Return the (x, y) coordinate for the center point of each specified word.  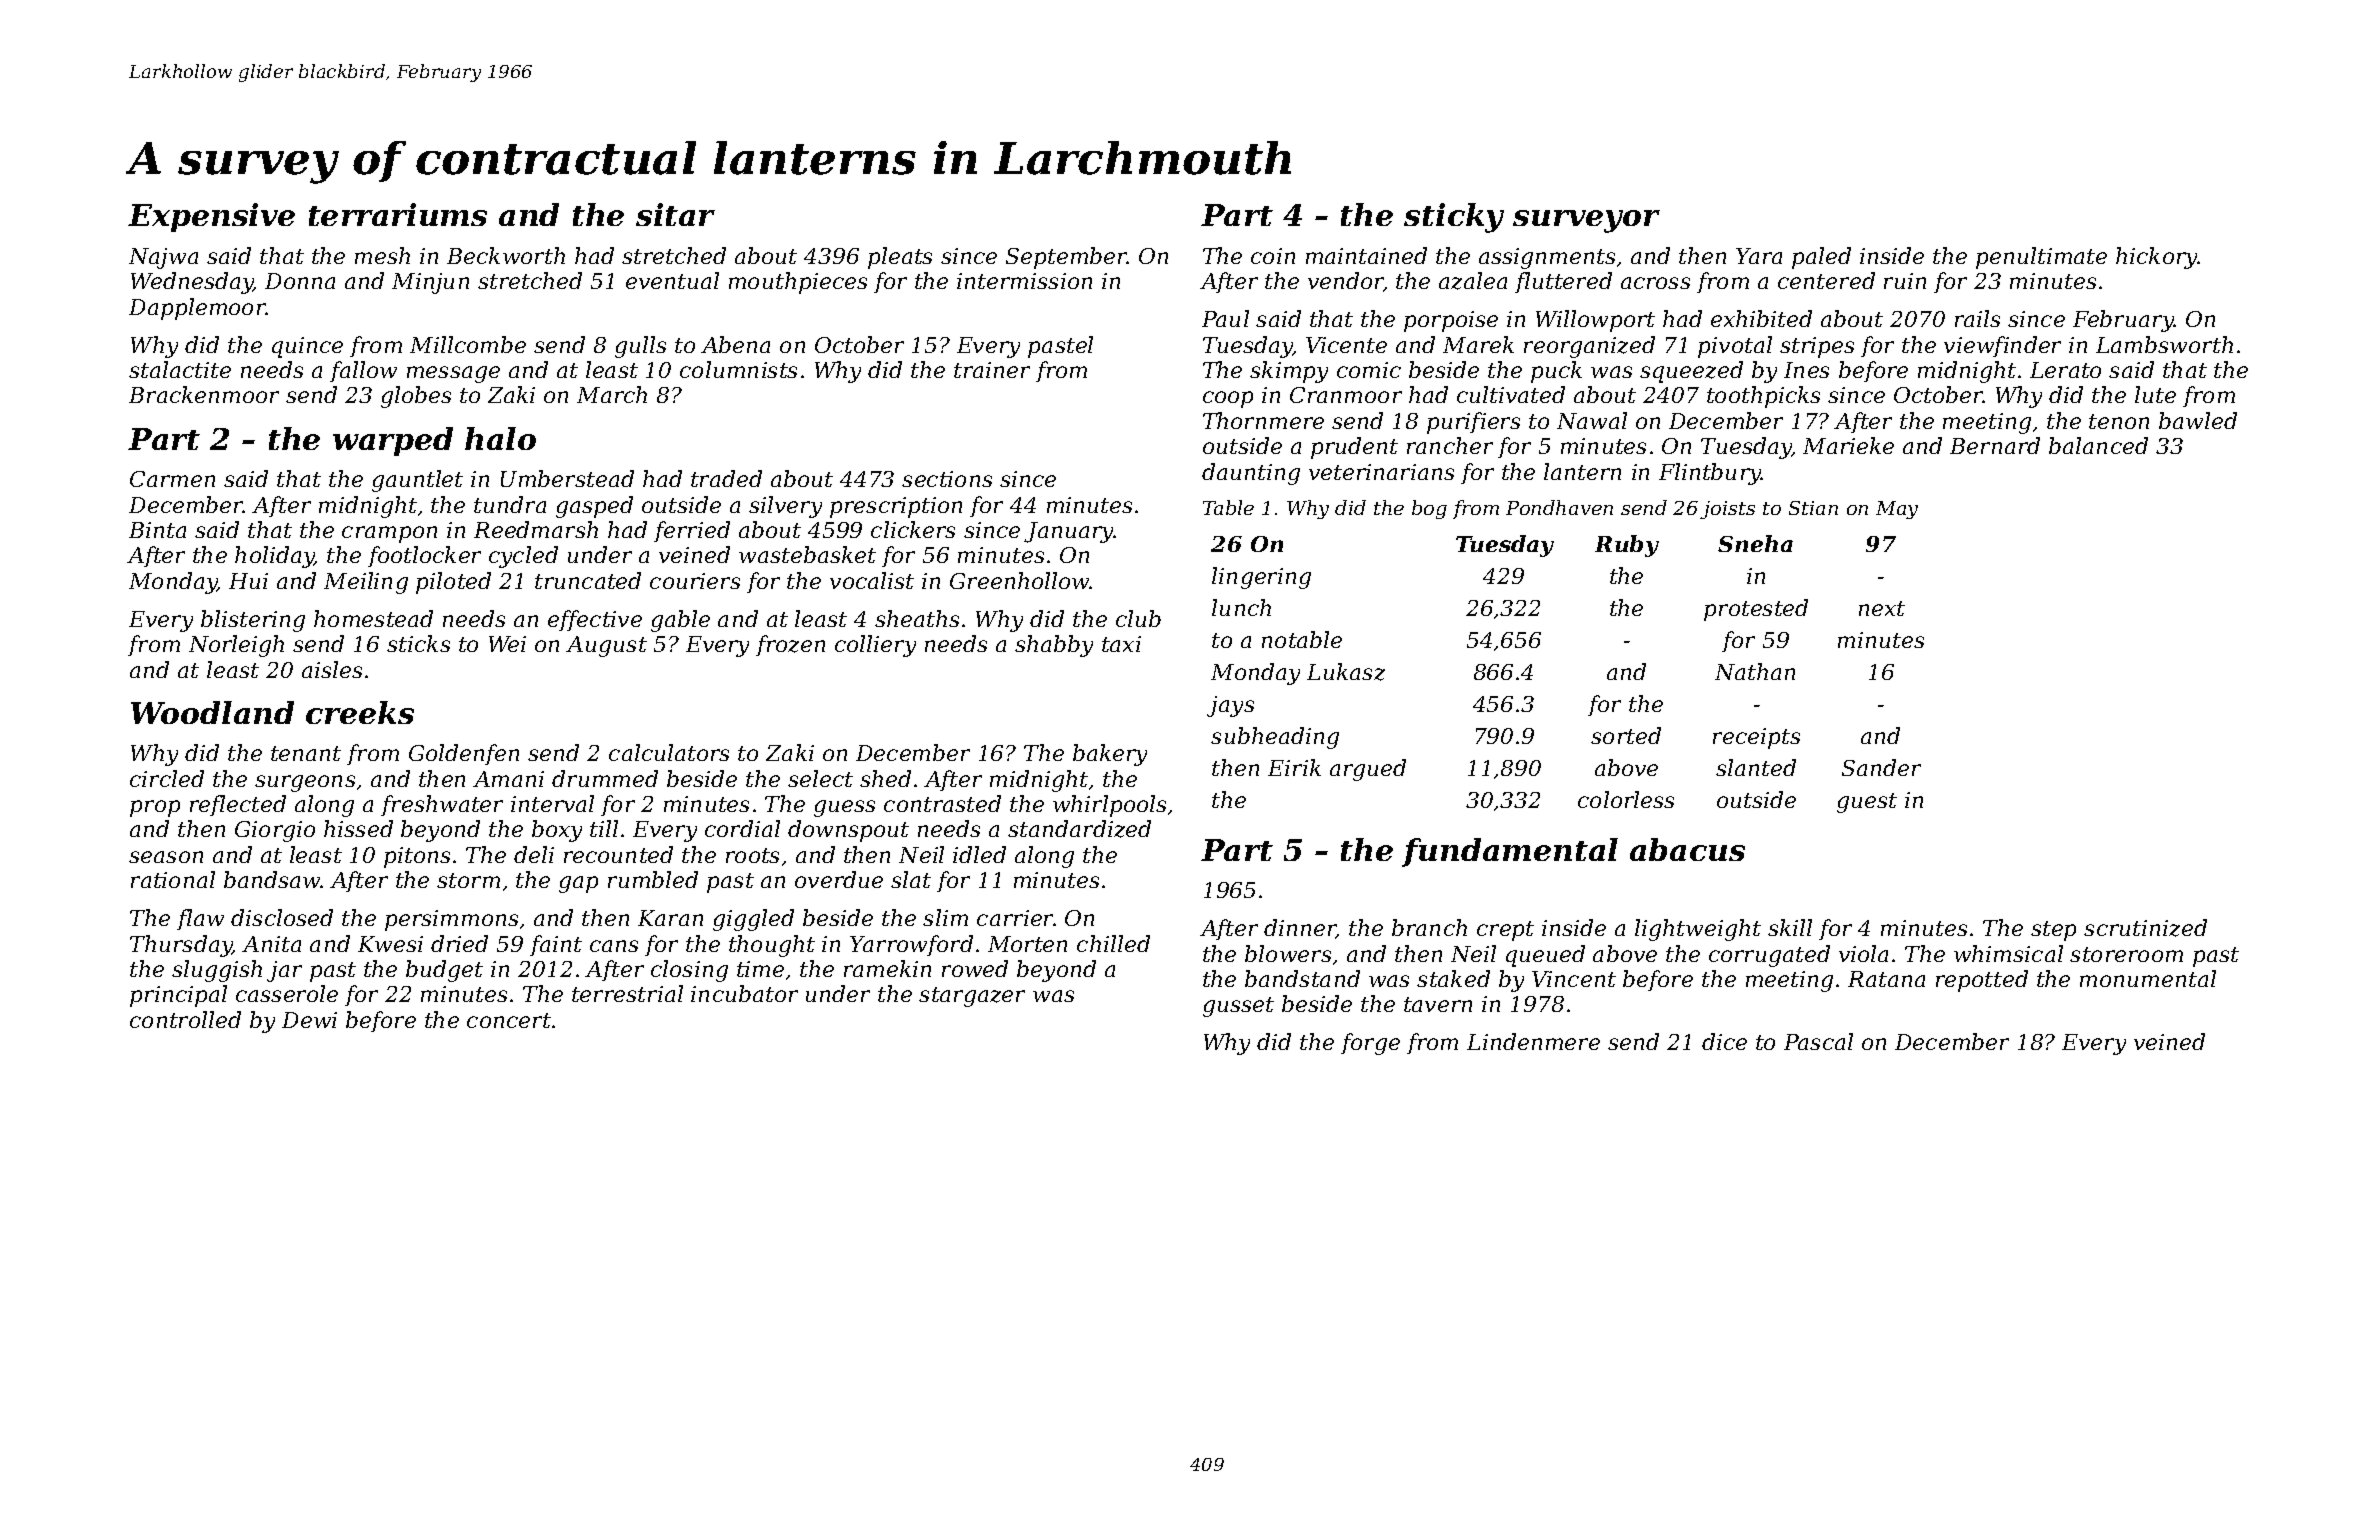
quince (307, 347)
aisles (332, 669)
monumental (2148, 978)
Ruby (1627, 546)
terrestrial (627, 993)
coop (1228, 399)
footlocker (424, 556)
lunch (1241, 607)
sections (947, 479)
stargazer (972, 997)
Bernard (1995, 445)
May (1897, 510)
